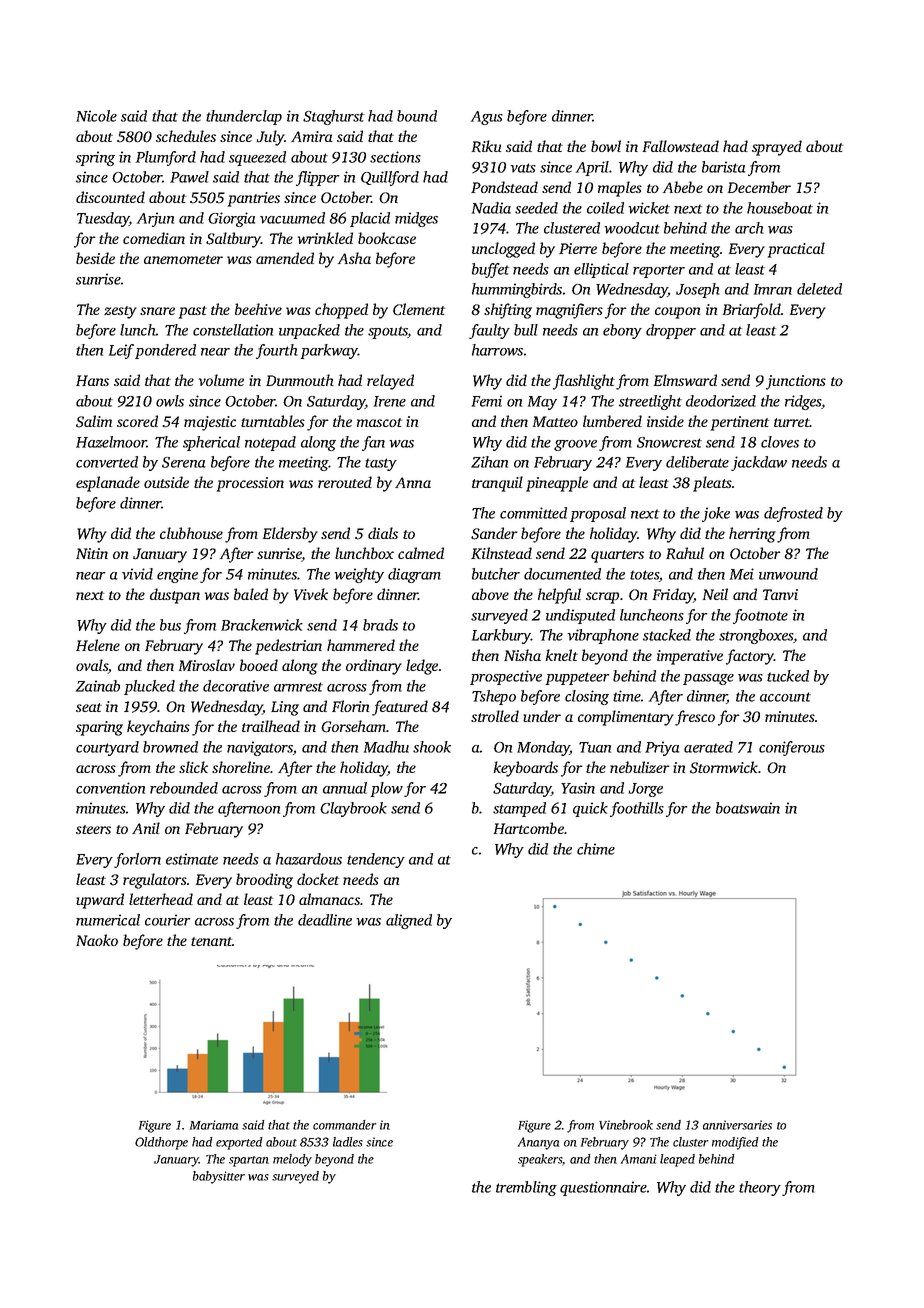 This screenshot has width=924, height=1308. I want to click on Agus, so click(487, 118).
